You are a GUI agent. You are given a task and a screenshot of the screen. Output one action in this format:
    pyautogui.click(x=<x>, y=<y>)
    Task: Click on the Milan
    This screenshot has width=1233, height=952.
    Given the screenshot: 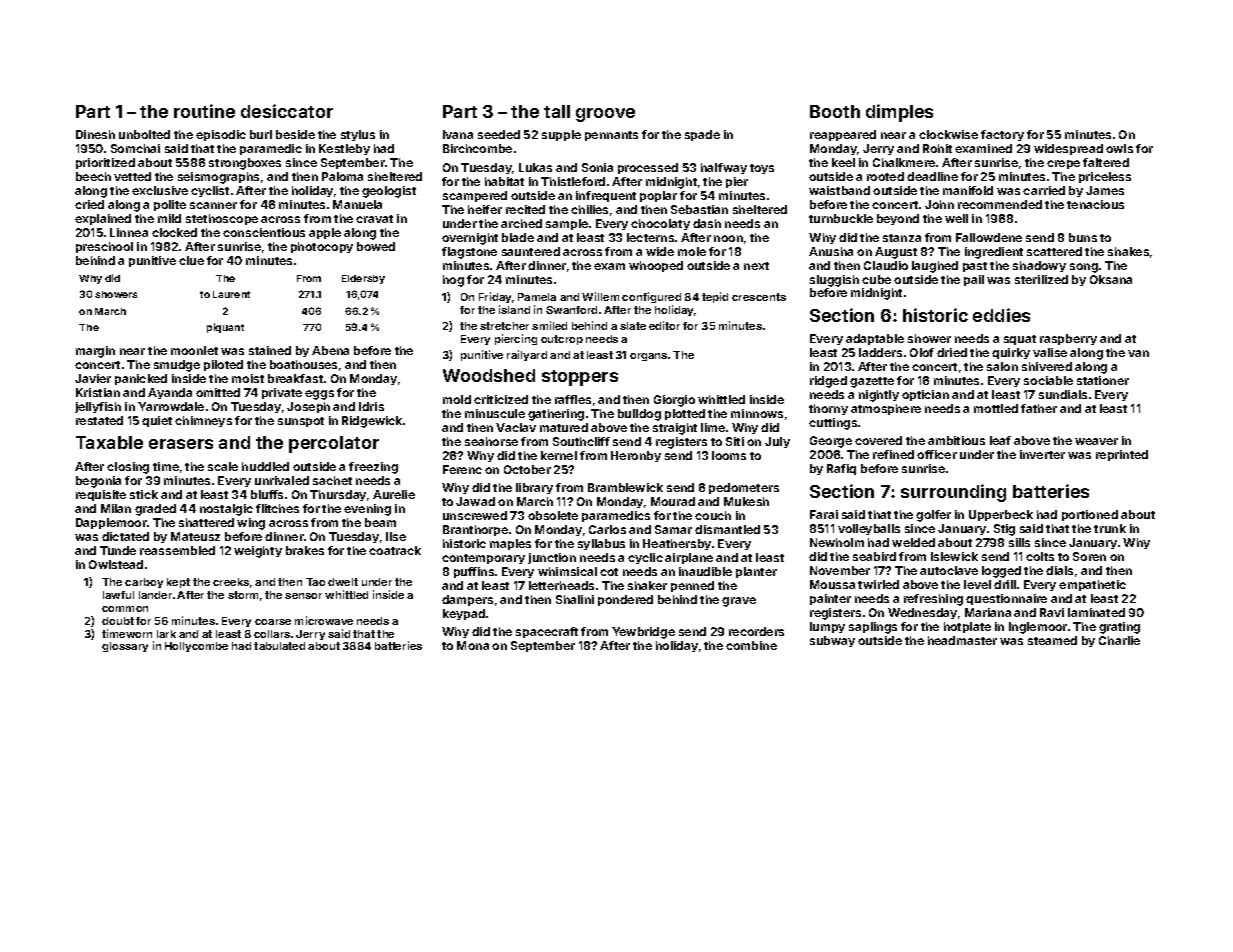 What is the action you would take?
    pyautogui.click(x=116, y=508)
